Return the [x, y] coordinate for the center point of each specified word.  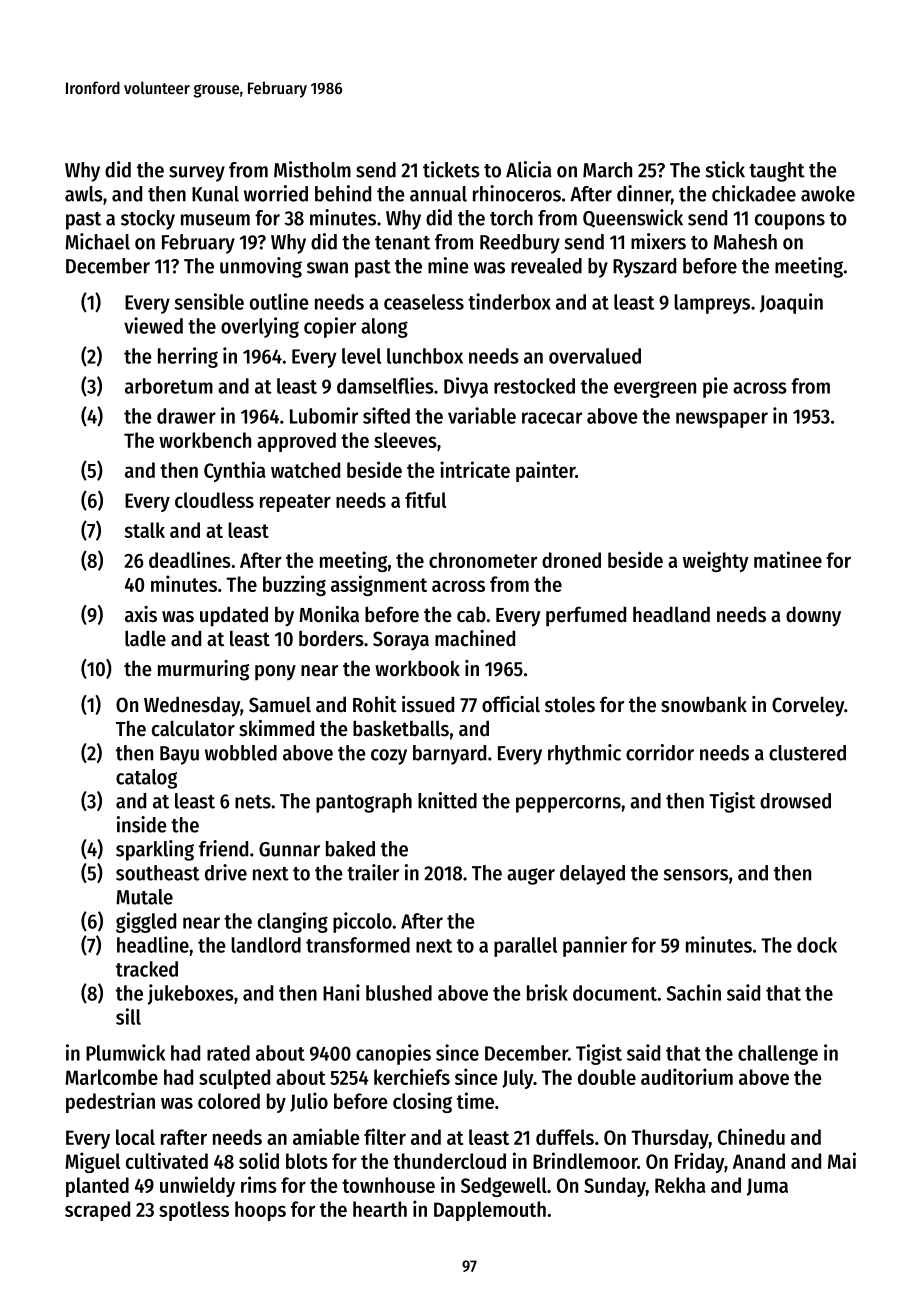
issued [428, 704]
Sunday [615, 1187]
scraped [97, 1211]
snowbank [704, 704]
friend [223, 848]
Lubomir [324, 415]
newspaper [722, 420]
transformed [358, 945]
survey [197, 174]
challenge [778, 1055]
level [361, 356]
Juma [767, 1187]
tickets [451, 169]
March [607, 170]
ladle [145, 638]
